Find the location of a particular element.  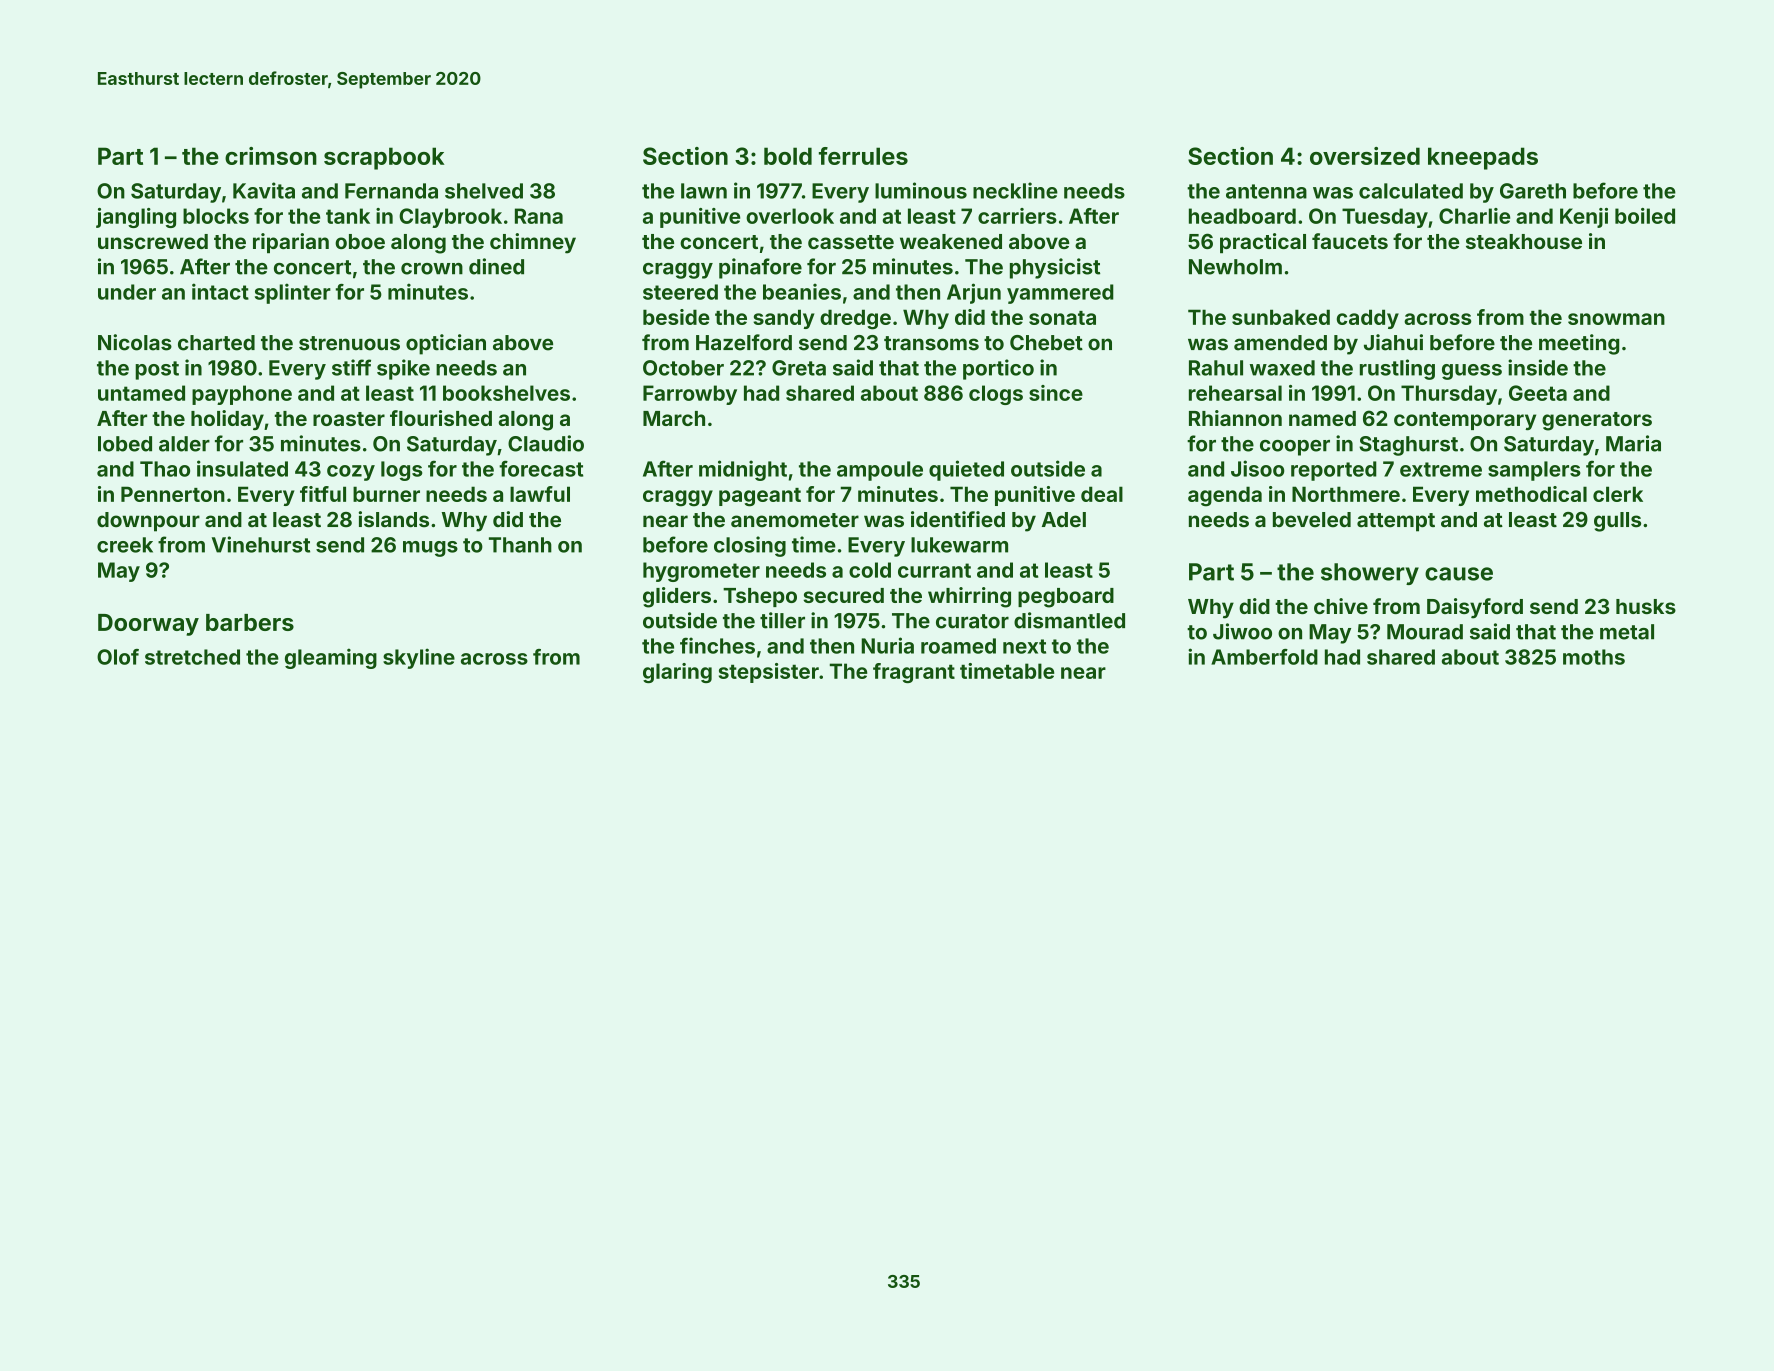

Rhiannon is located at coordinates (1235, 418).
